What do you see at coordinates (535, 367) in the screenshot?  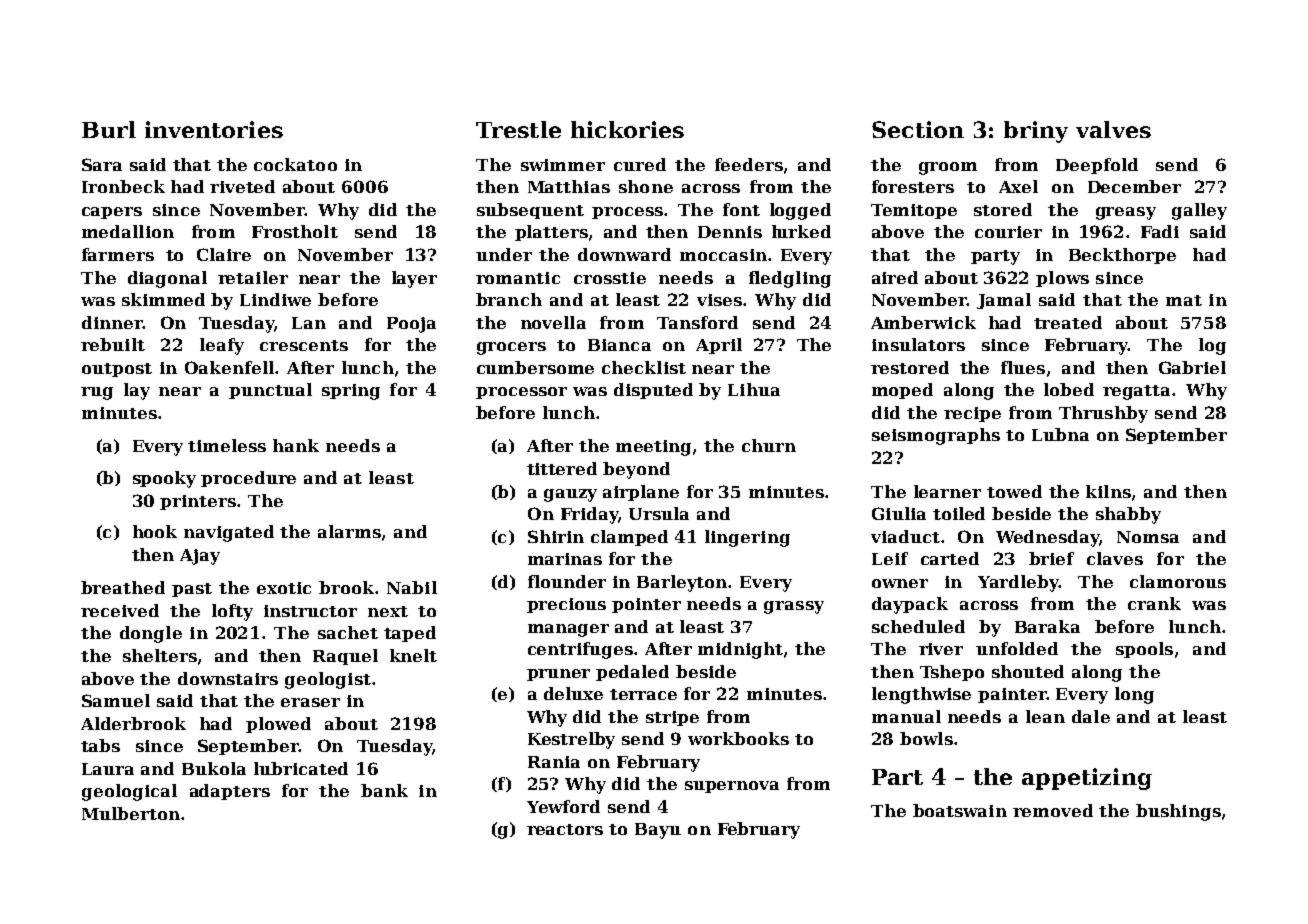 I see `cumbersome` at bounding box center [535, 367].
